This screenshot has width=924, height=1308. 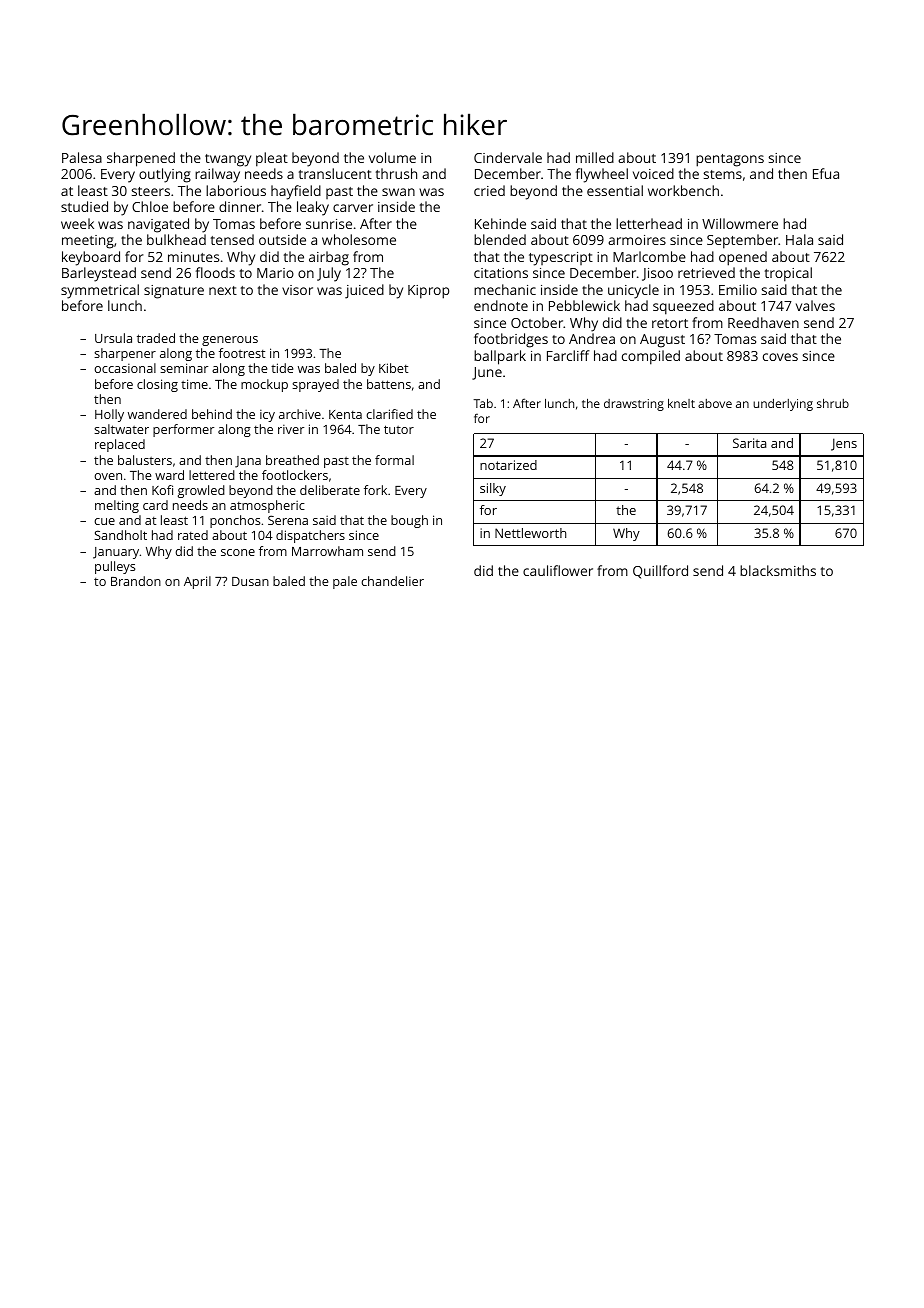 I want to click on endnote, so click(x=501, y=305).
